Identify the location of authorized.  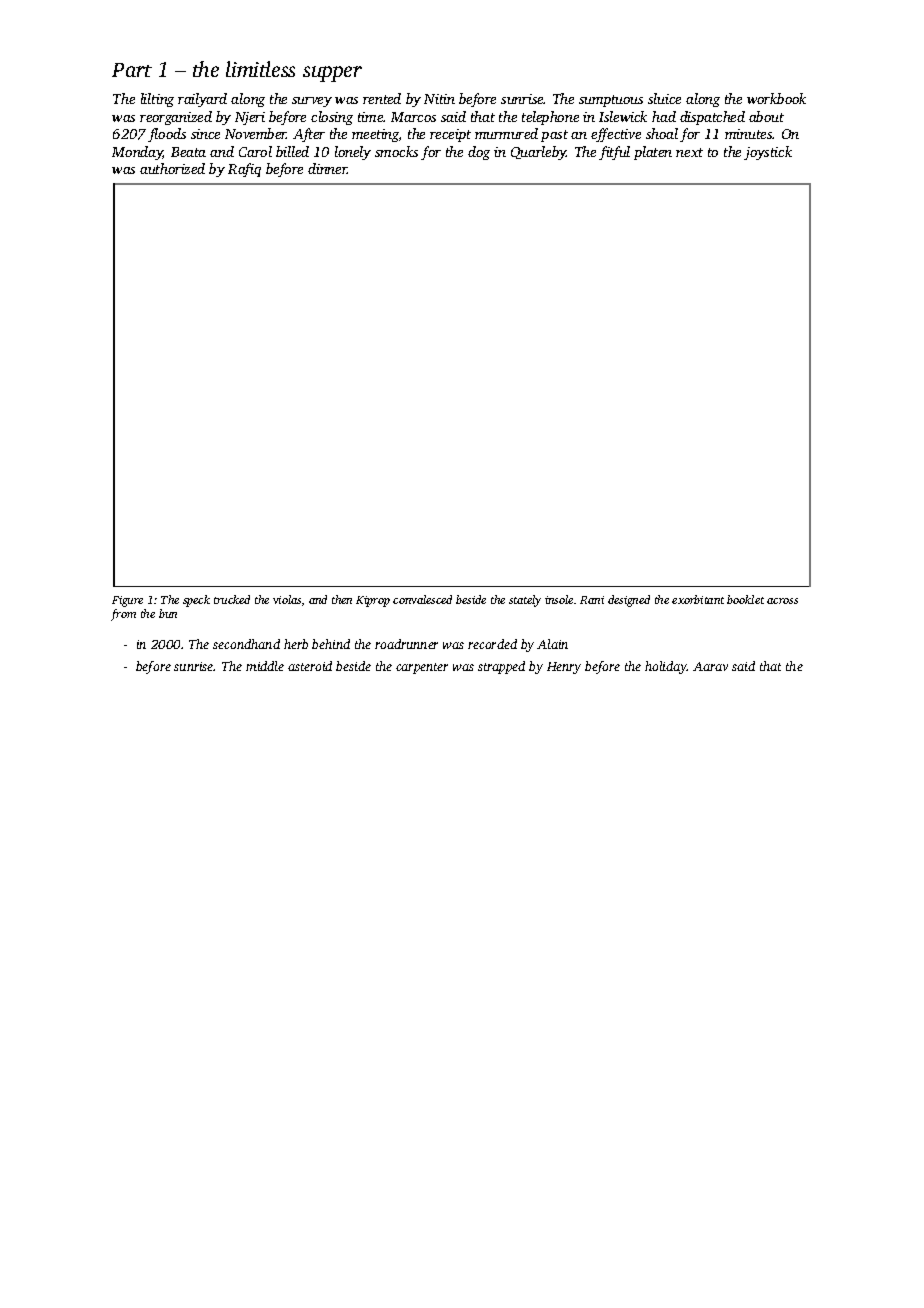
(172, 168).
